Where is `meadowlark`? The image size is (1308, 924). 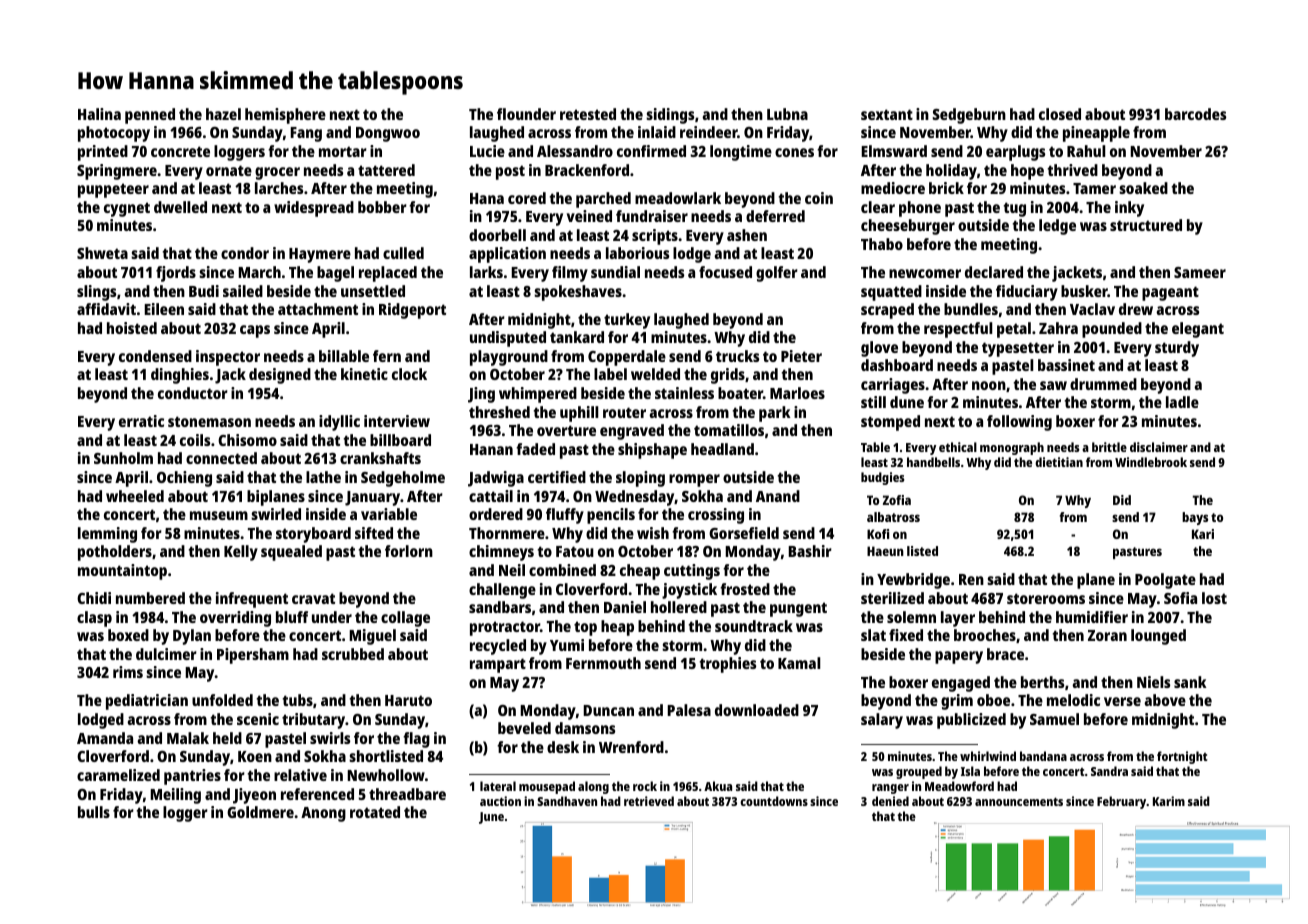
meadowlark is located at coordinates (678, 198).
